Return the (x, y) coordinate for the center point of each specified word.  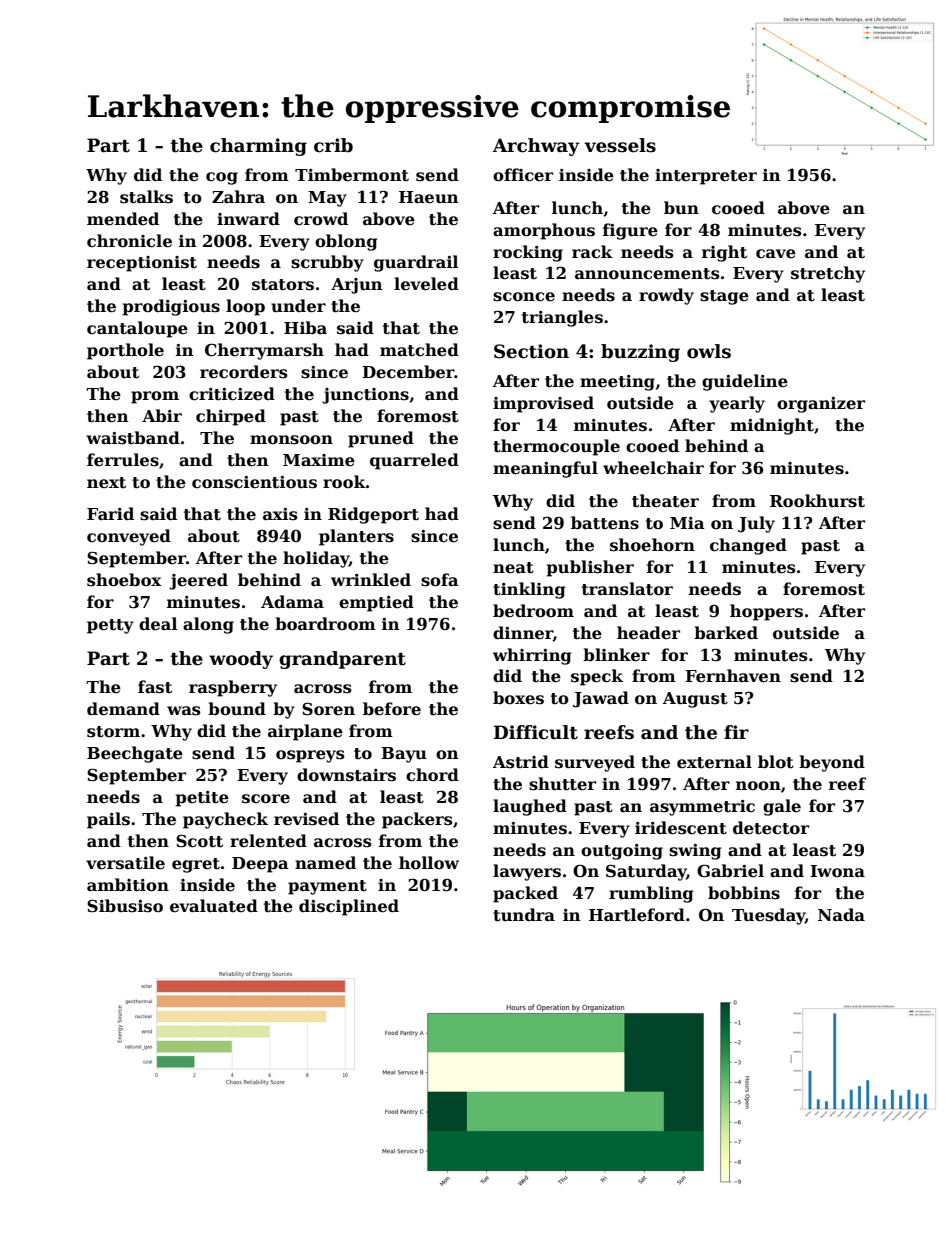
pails (108, 820)
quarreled (414, 461)
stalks (146, 197)
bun (681, 208)
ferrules (123, 460)
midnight (772, 426)
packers (417, 820)
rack (592, 252)
